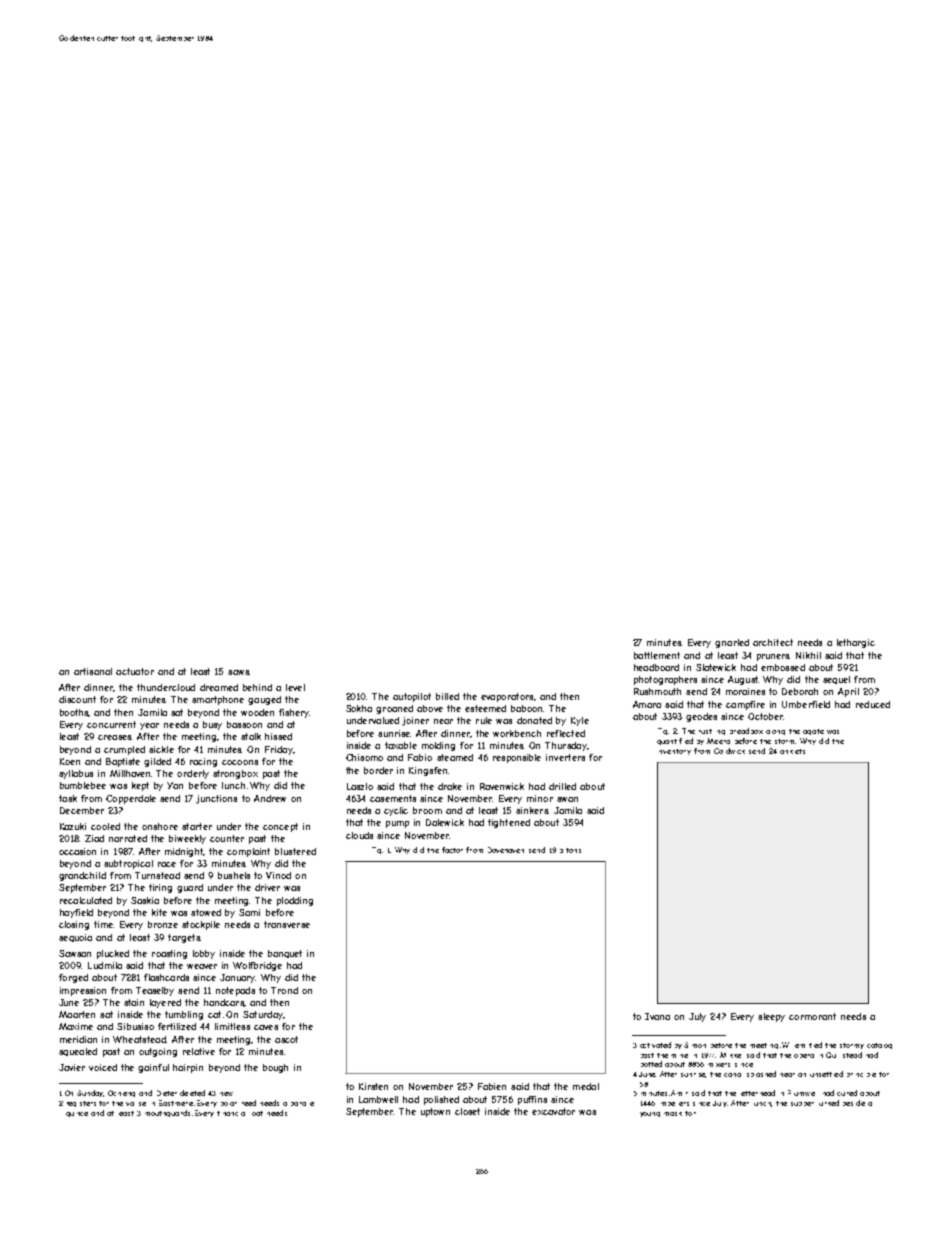  What do you see at coordinates (435, 1112) in the screenshot?
I see `uptown` at bounding box center [435, 1112].
